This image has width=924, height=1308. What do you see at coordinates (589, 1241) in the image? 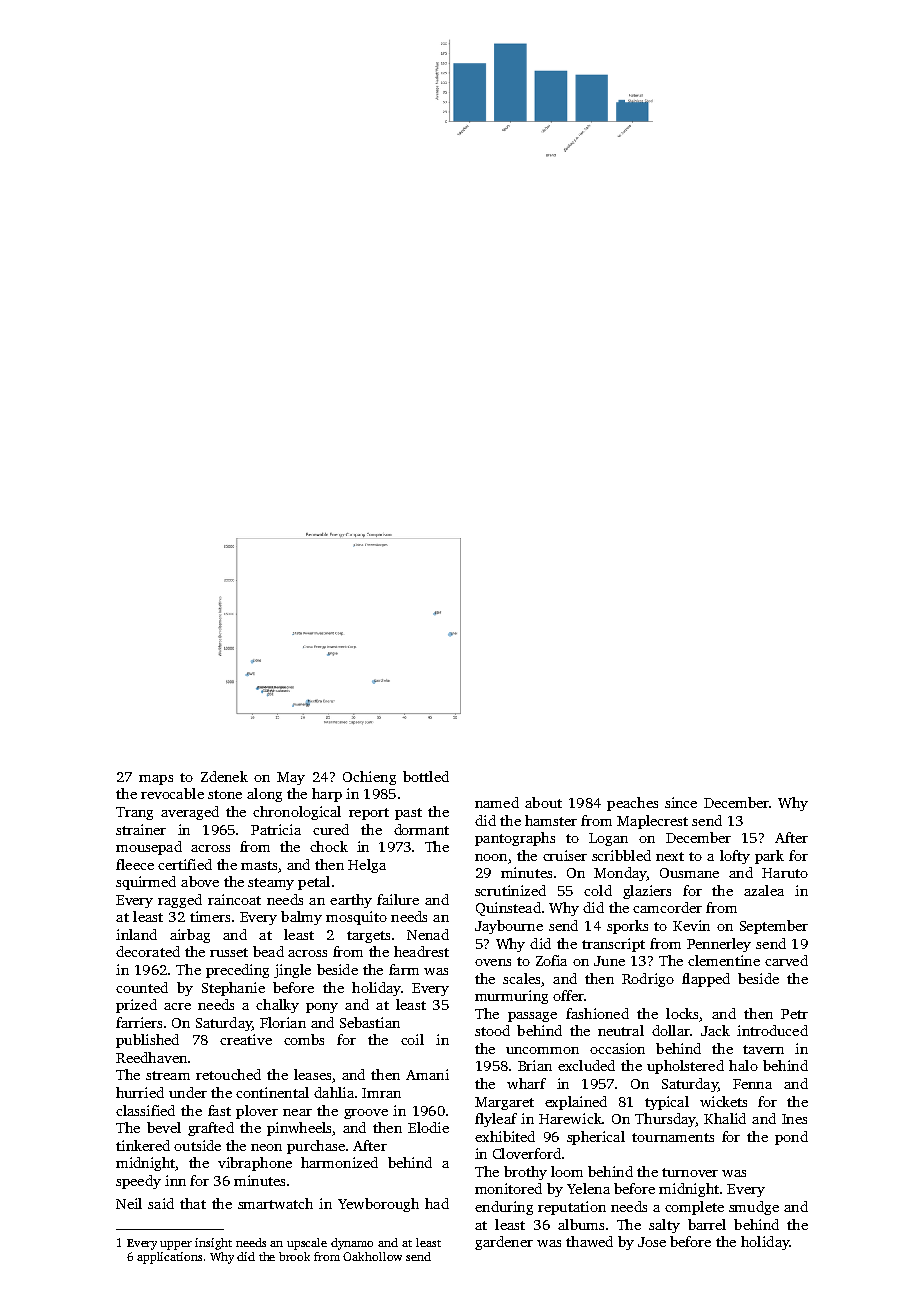
I see `thawed` at bounding box center [589, 1241].
